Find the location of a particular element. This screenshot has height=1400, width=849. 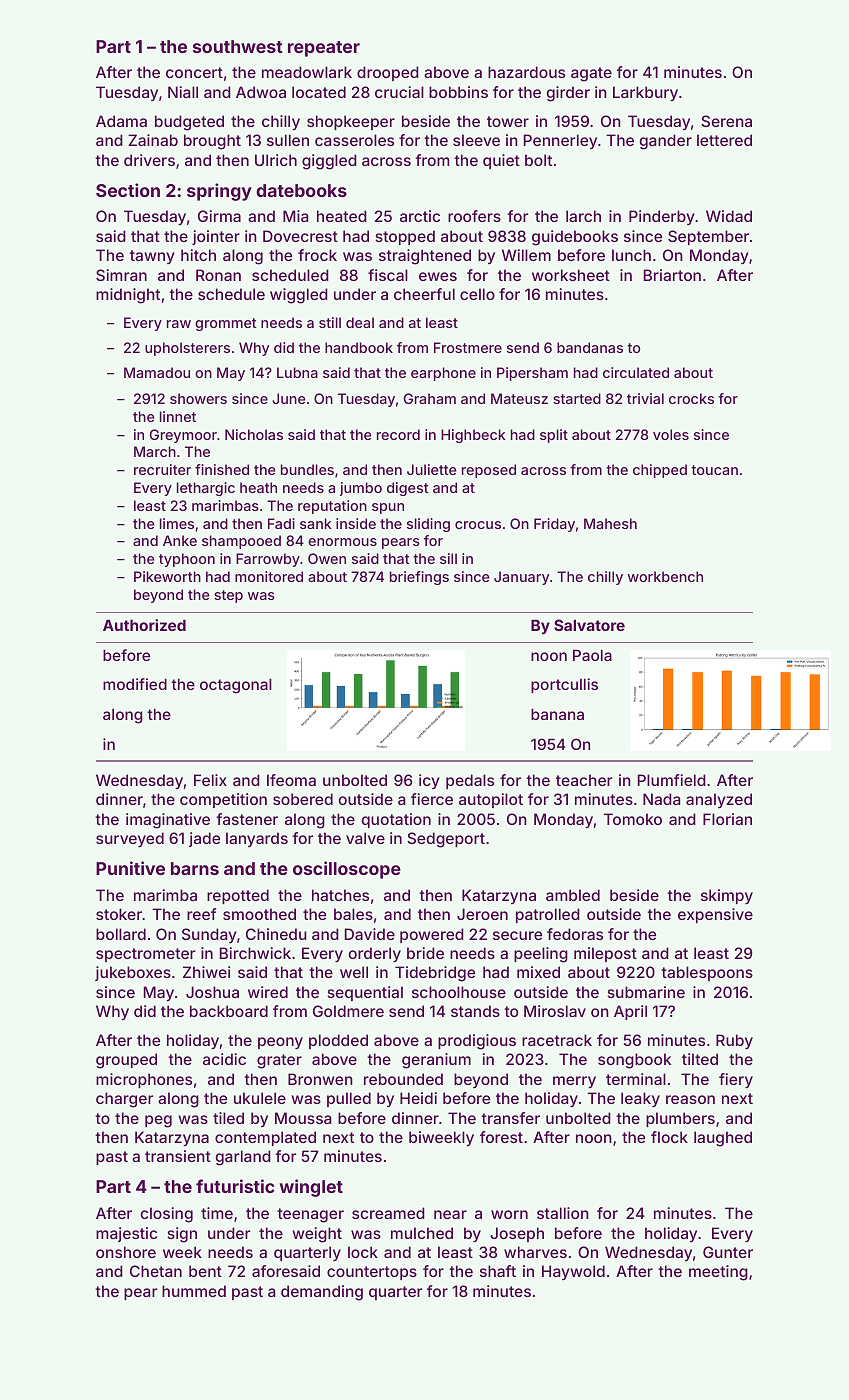

Salvatore is located at coordinates (589, 625).
